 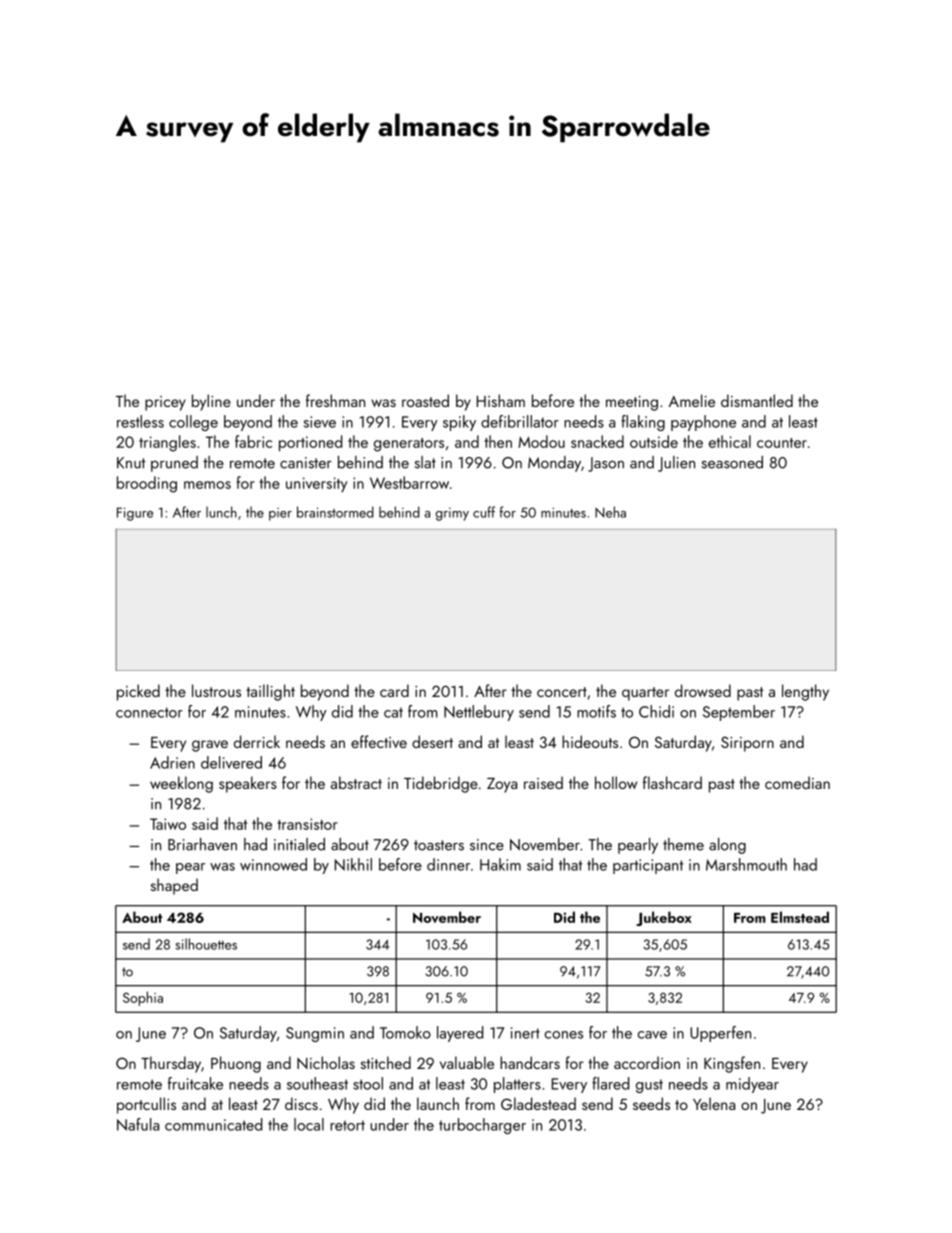 What do you see at coordinates (335, 400) in the screenshot?
I see `freshman` at bounding box center [335, 400].
